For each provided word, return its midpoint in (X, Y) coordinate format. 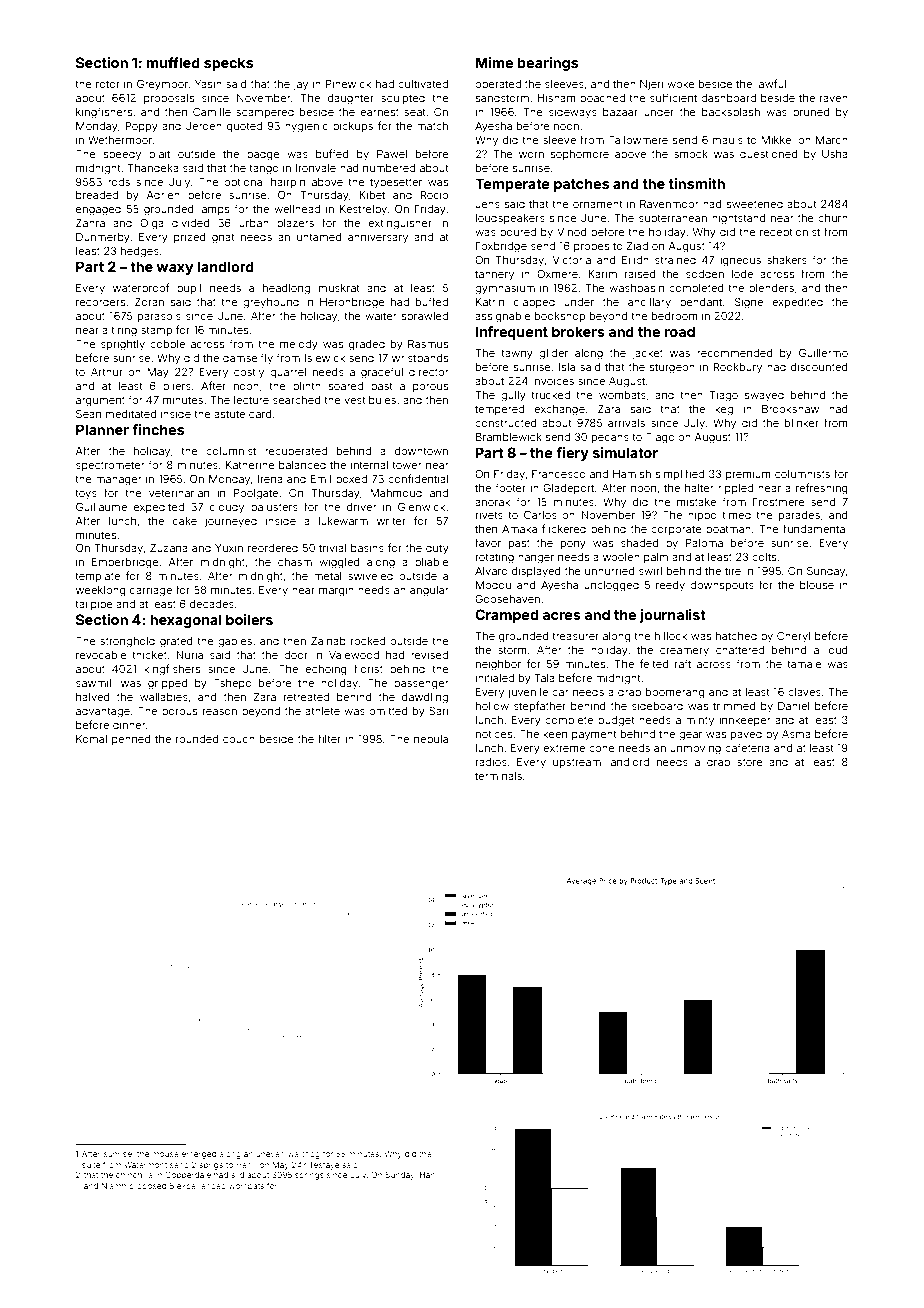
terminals (498, 776)
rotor (108, 84)
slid (237, 1175)
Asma (796, 734)
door (296, 655)
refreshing (822, 489)
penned (131, 740)
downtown (421, 451)
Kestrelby (363, 210)
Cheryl (793, 637)
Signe (749, 303)
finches (158, 429)
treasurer (575, 636)
